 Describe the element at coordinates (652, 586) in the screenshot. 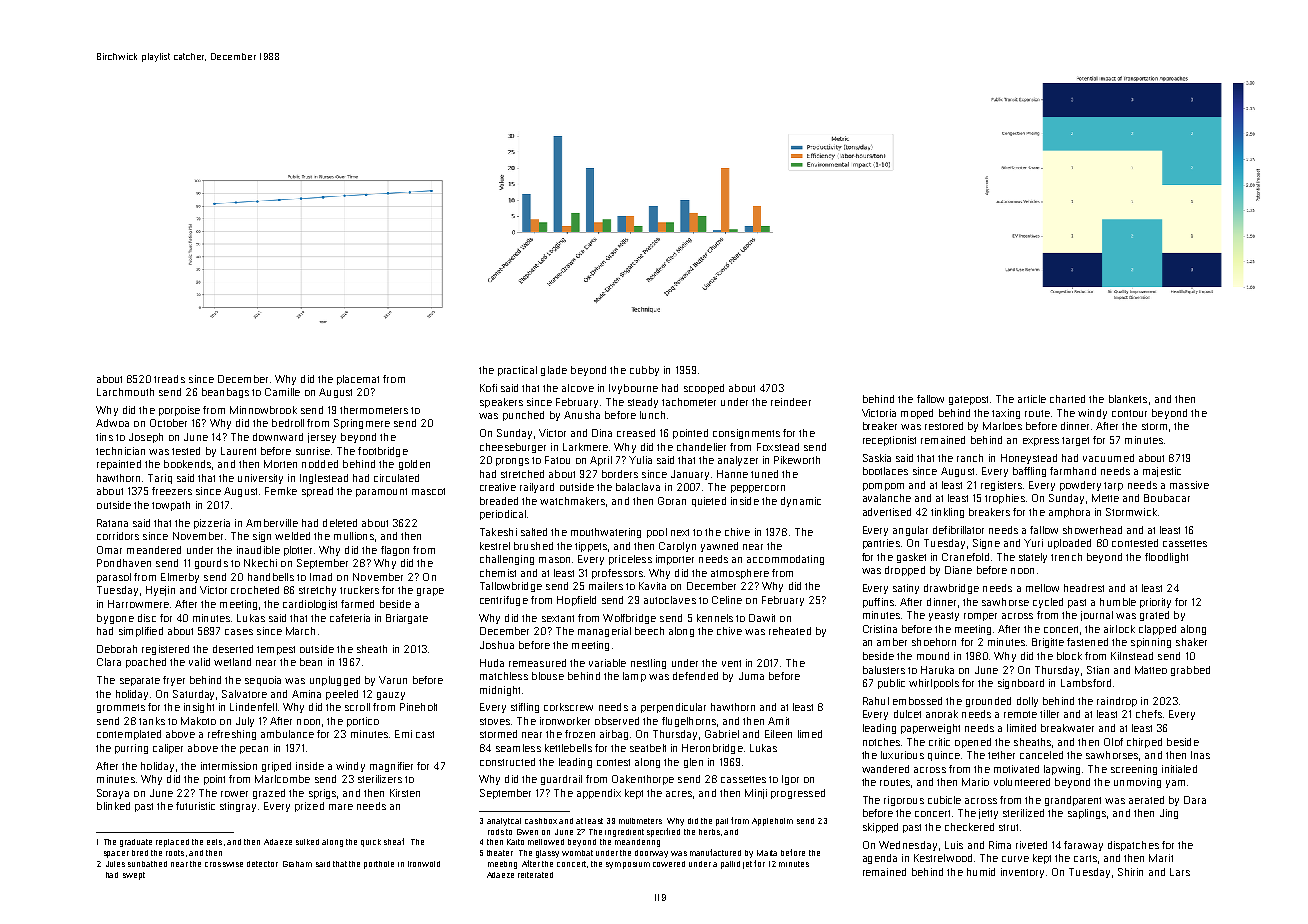

I see `Kavita` at that location.
